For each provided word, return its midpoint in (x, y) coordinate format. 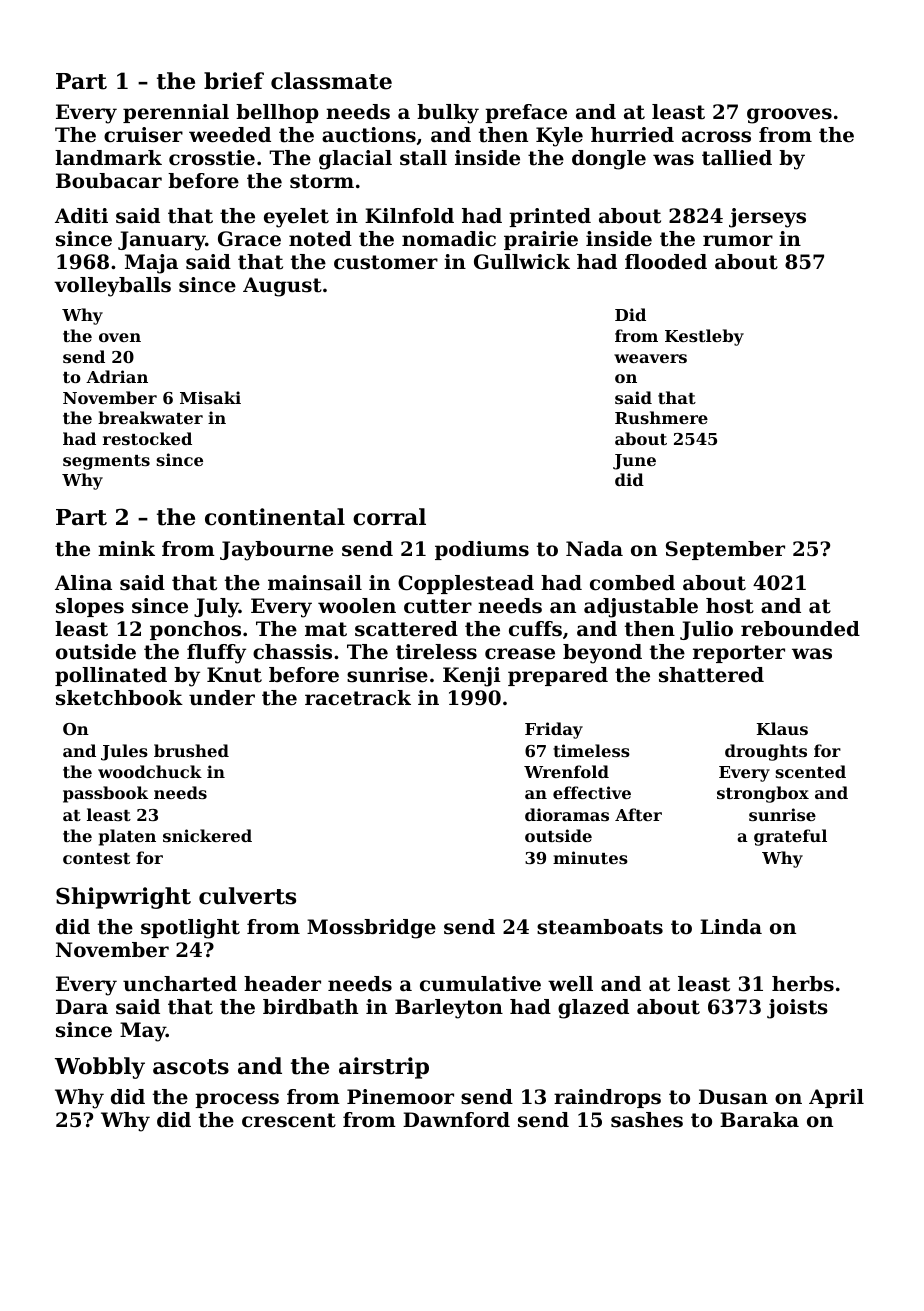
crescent (289, 1120)
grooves (789, 116)
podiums (482, 550)
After (638, 814)
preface (526, 113)
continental (275, 517)
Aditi (81, 216)
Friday (554, 730)
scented (811, 771)
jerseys (767, 218)
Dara (82, 1007)
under (222, 698)
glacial (355, 160)
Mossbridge (371, 929)
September (725, 550)
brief (234, 81)
